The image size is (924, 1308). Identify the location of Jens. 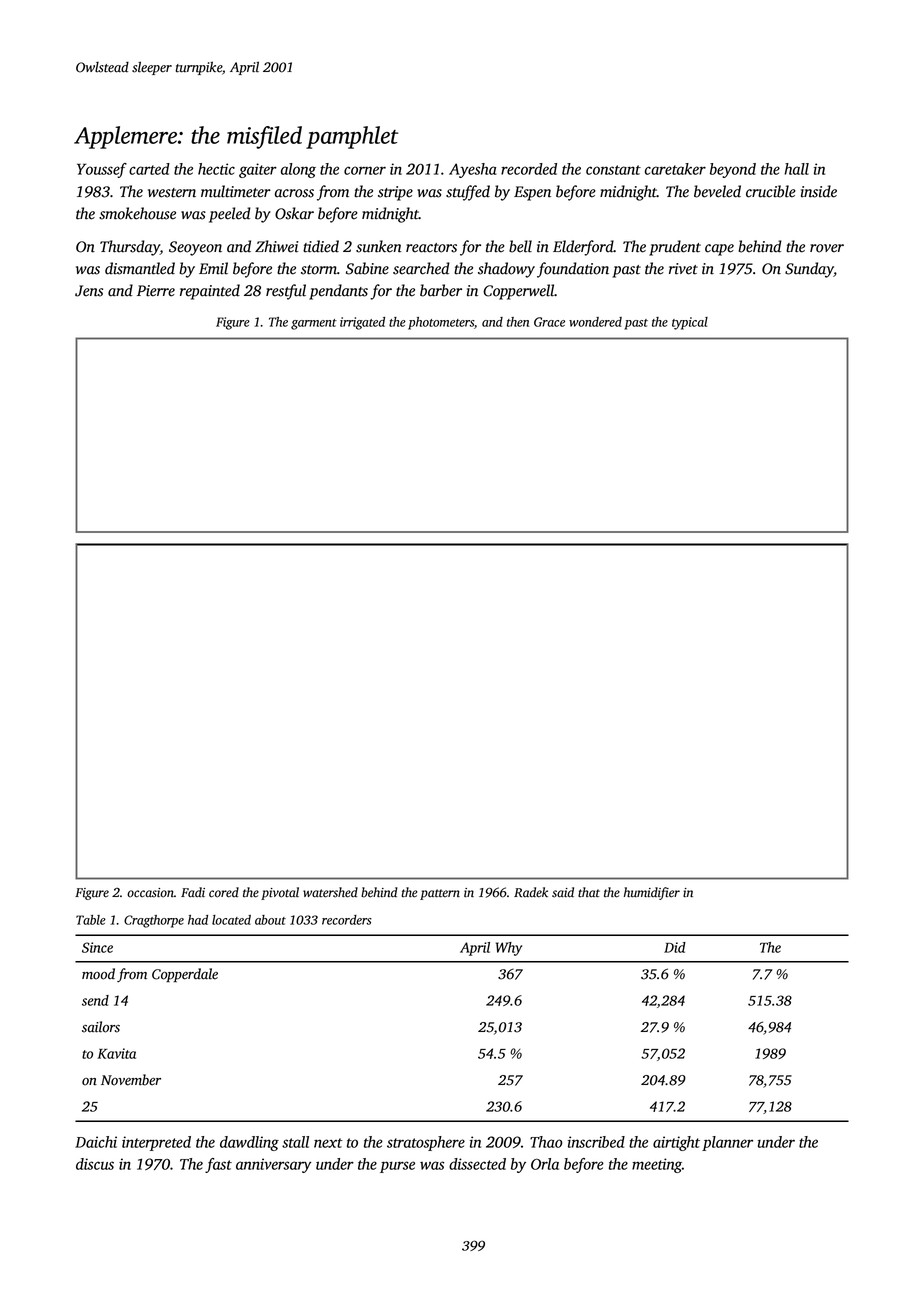
(89, 291).
